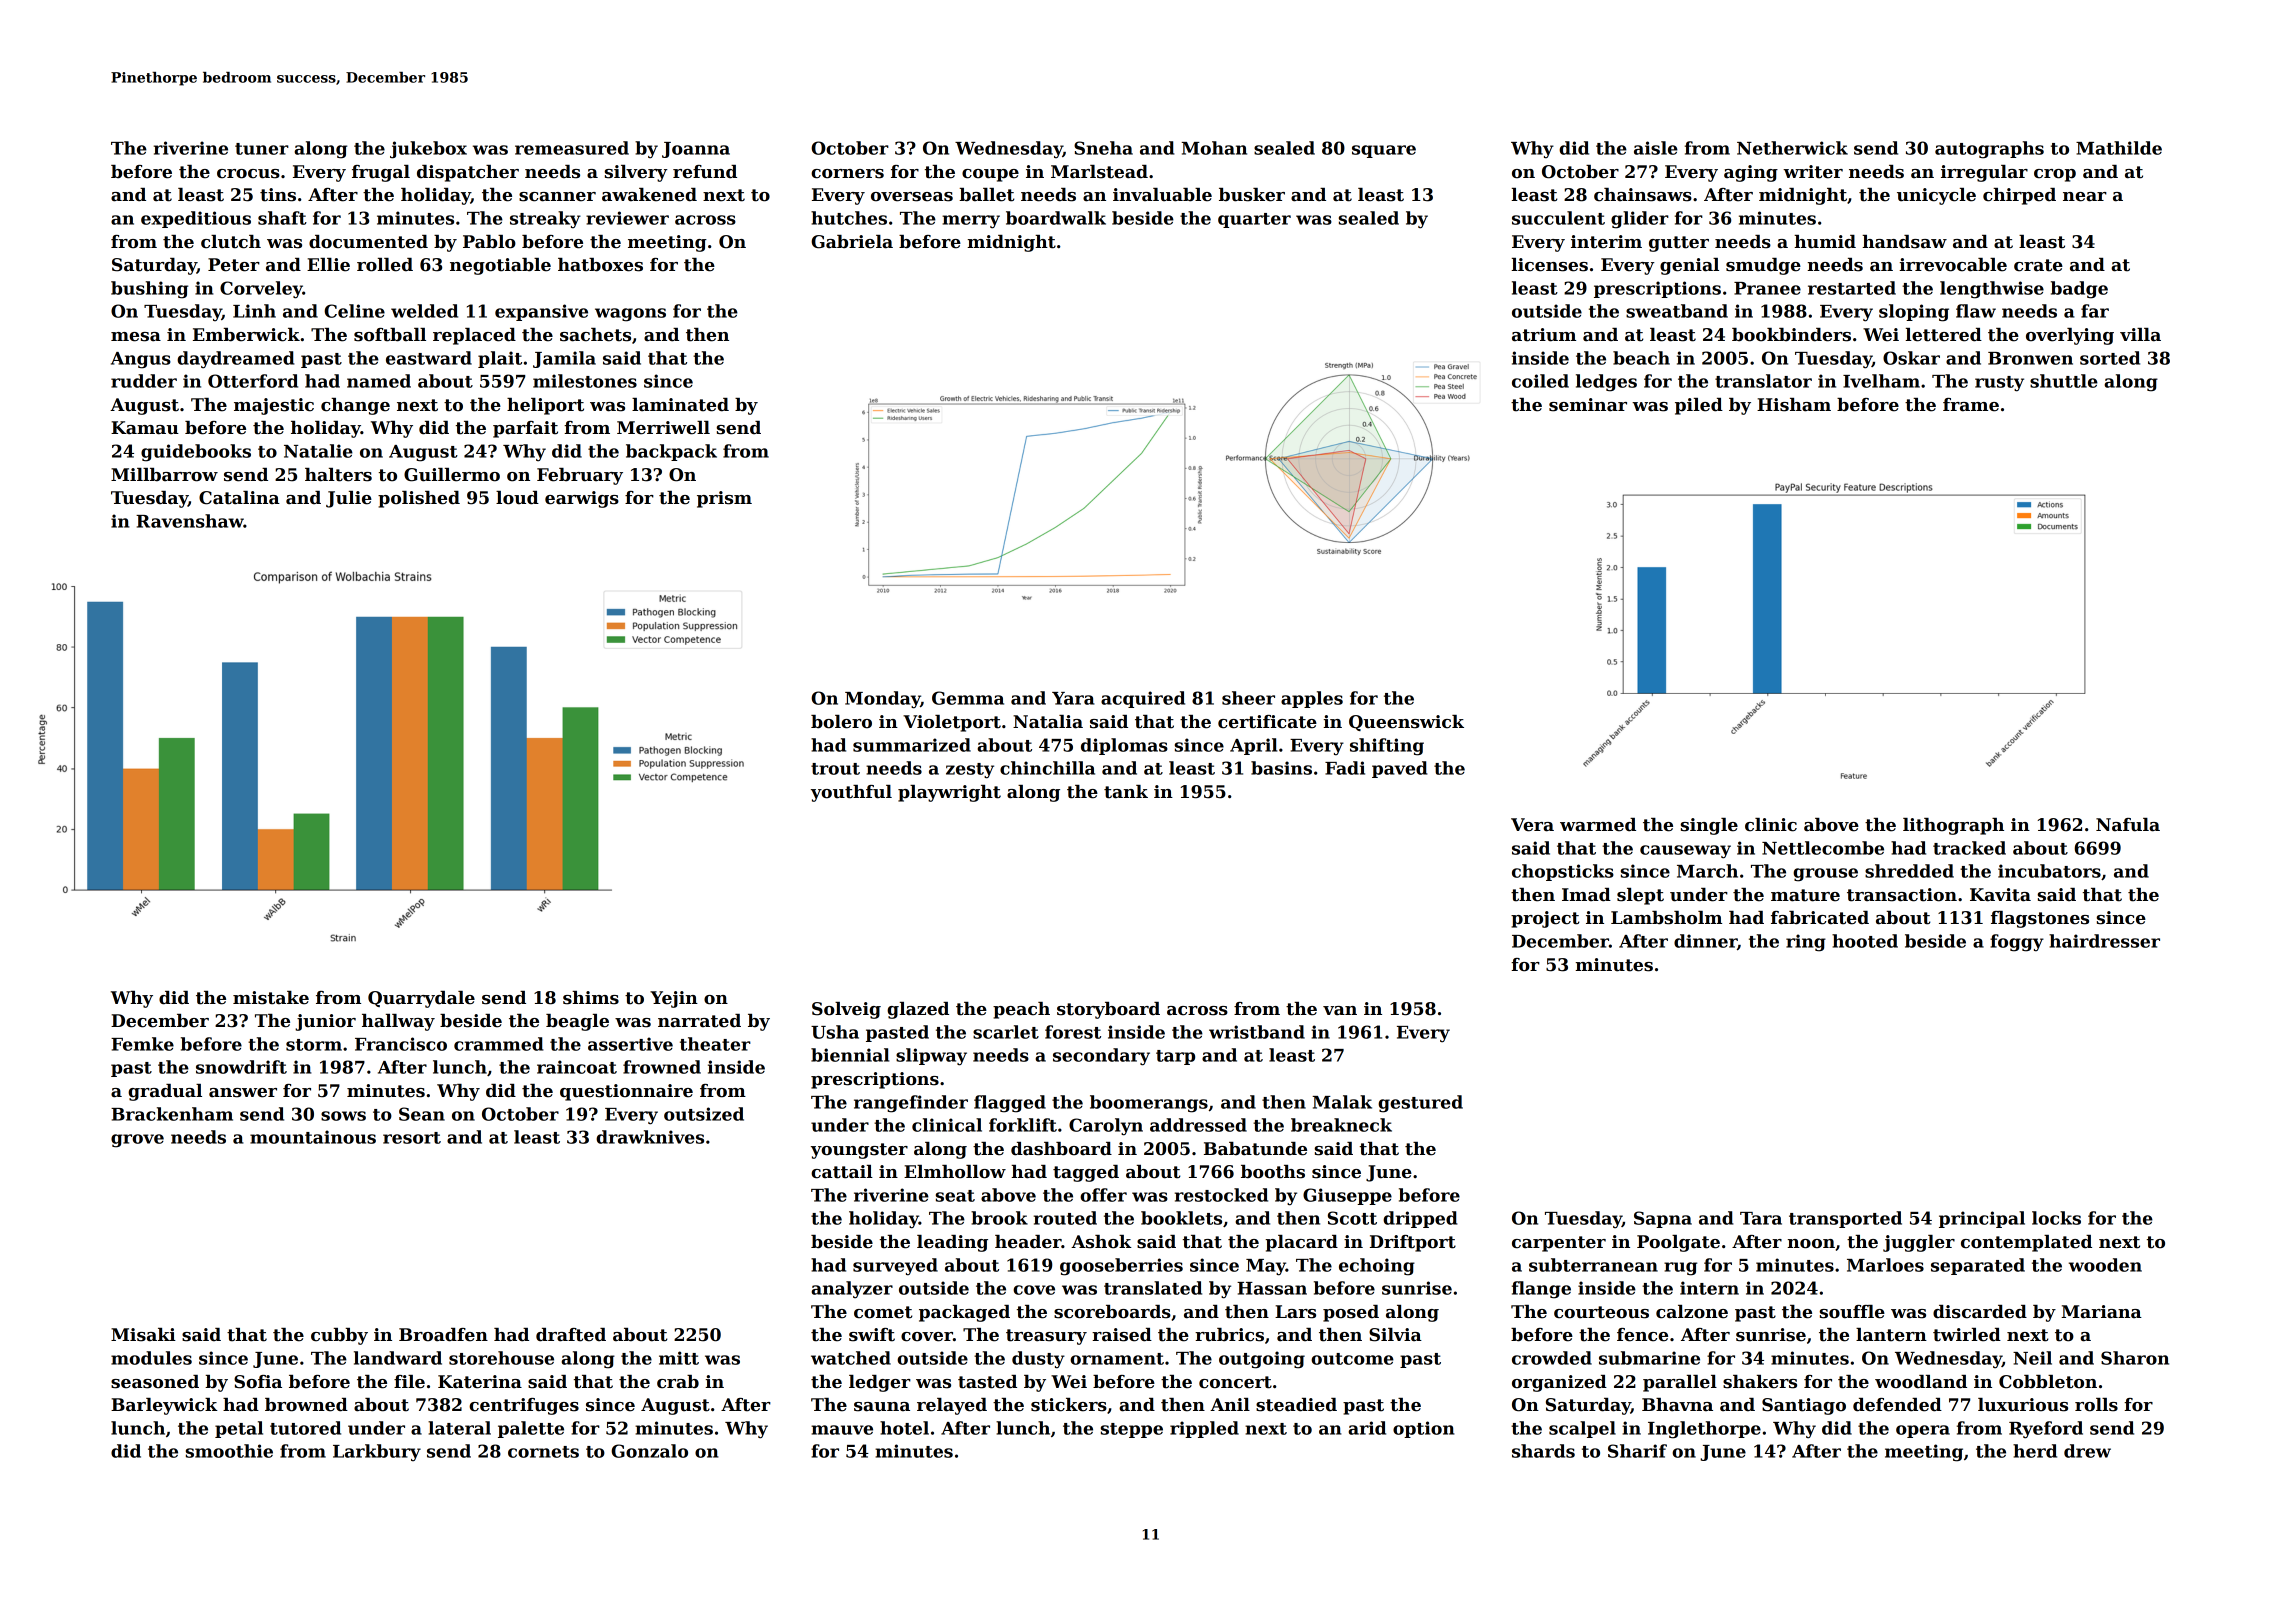  What do you see at coordinates (1637, 1451) in the document?
I see `Sharif` at bounding box center [1637, 1451].
